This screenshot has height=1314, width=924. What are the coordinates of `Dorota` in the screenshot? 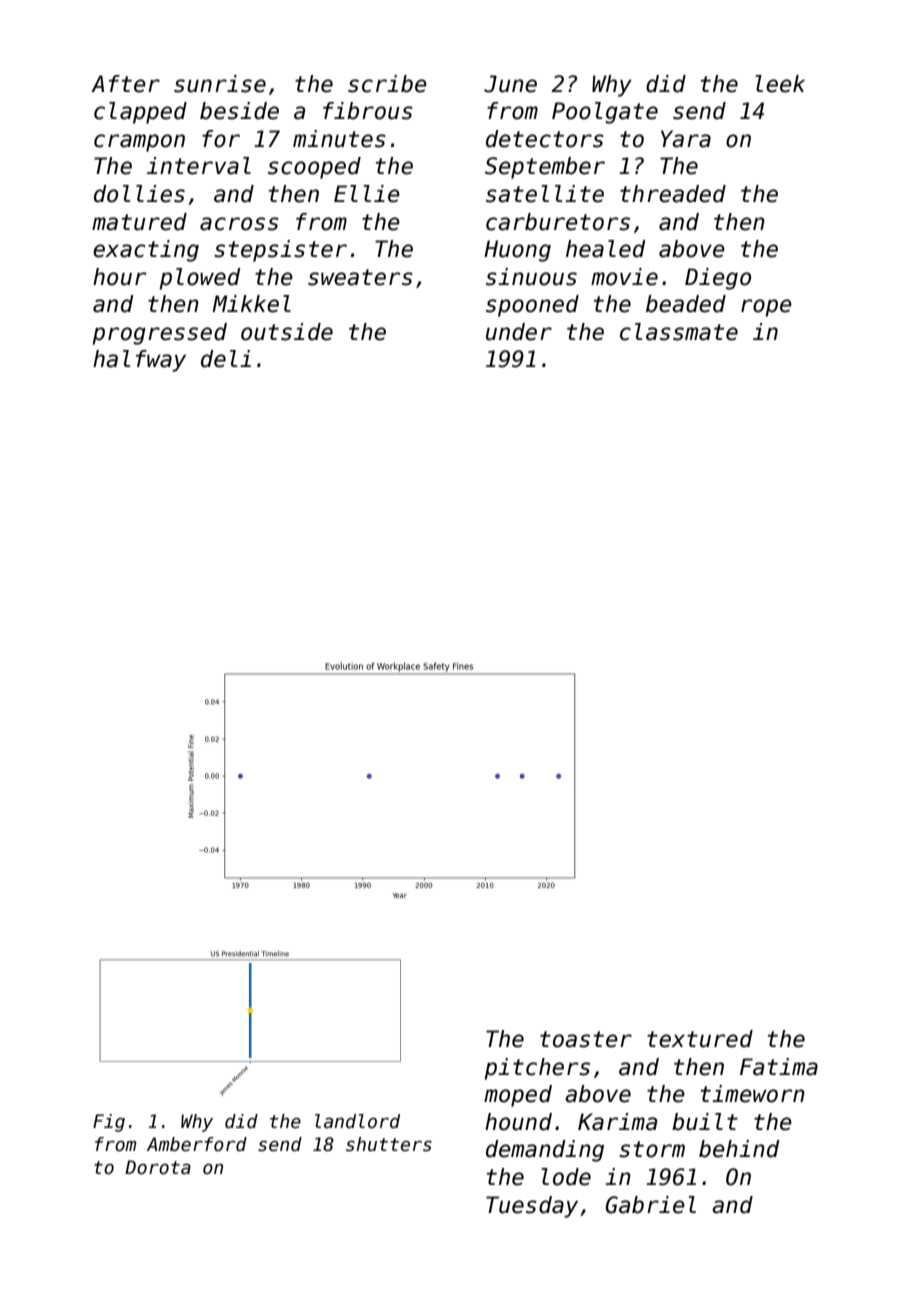 It's located at (158, 1167).
